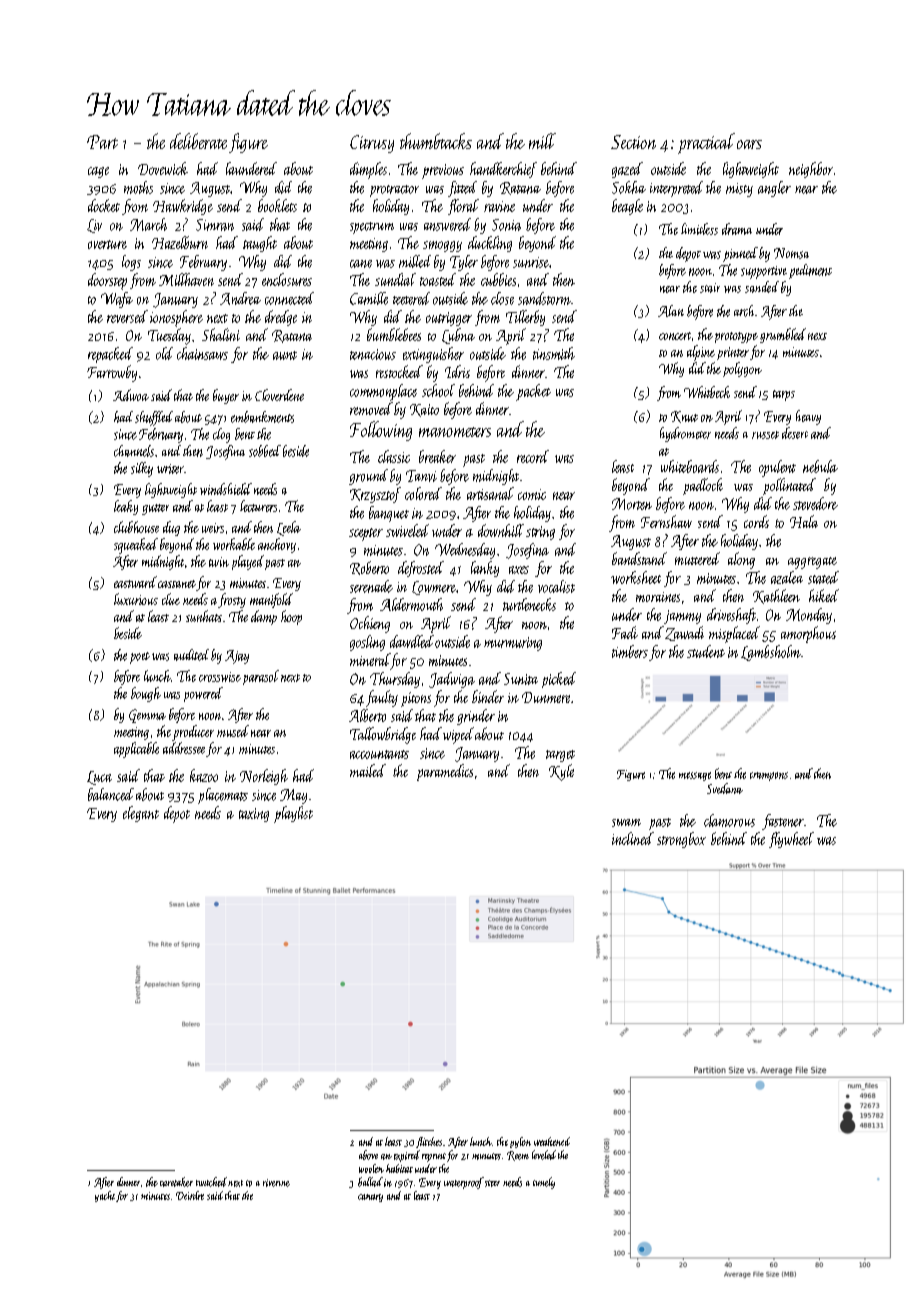 The image size is (924, 1308). I want to click on handkerchief, so click(503, 170).
